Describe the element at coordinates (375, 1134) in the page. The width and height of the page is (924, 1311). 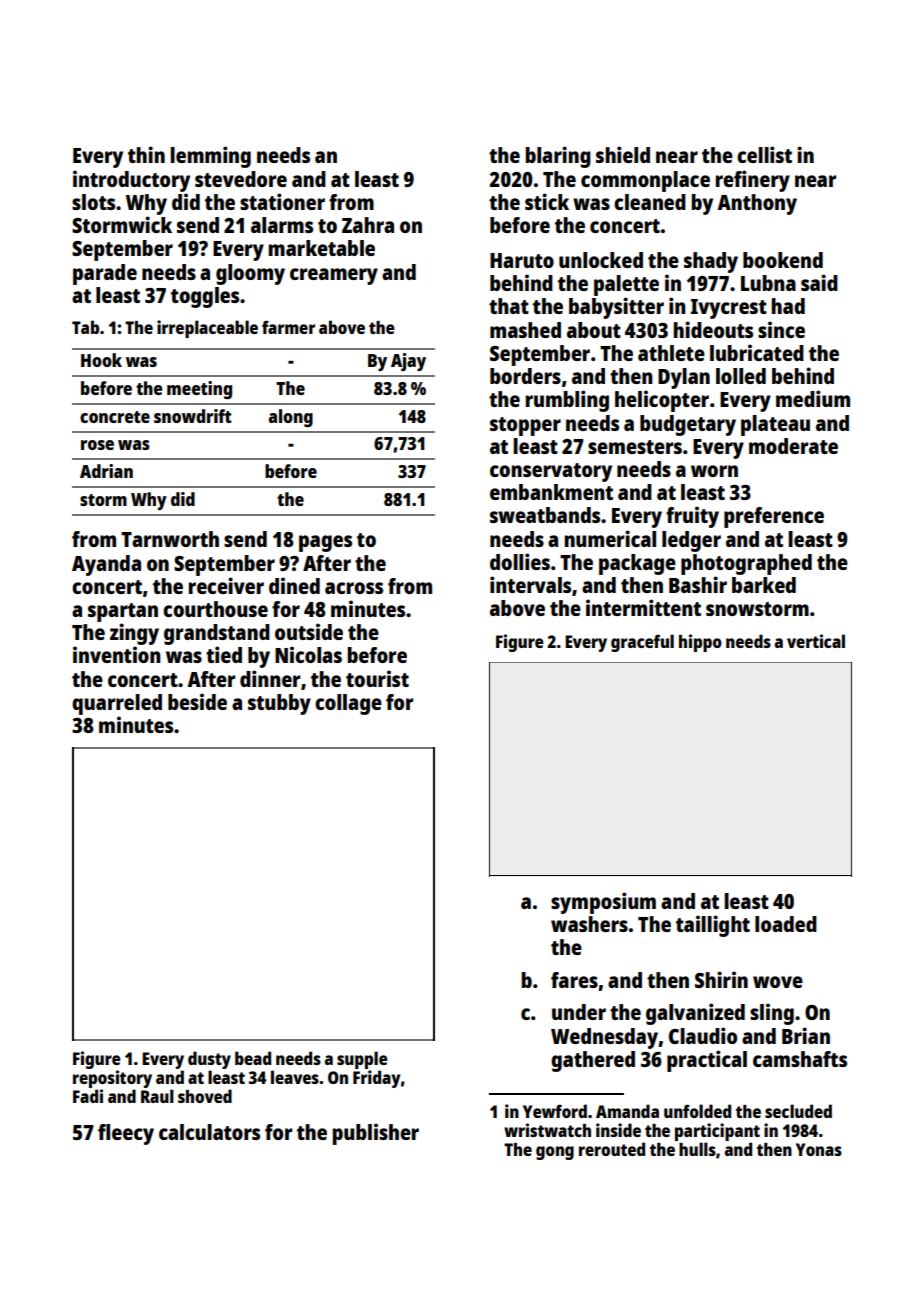
I see `publisher` at that location.
